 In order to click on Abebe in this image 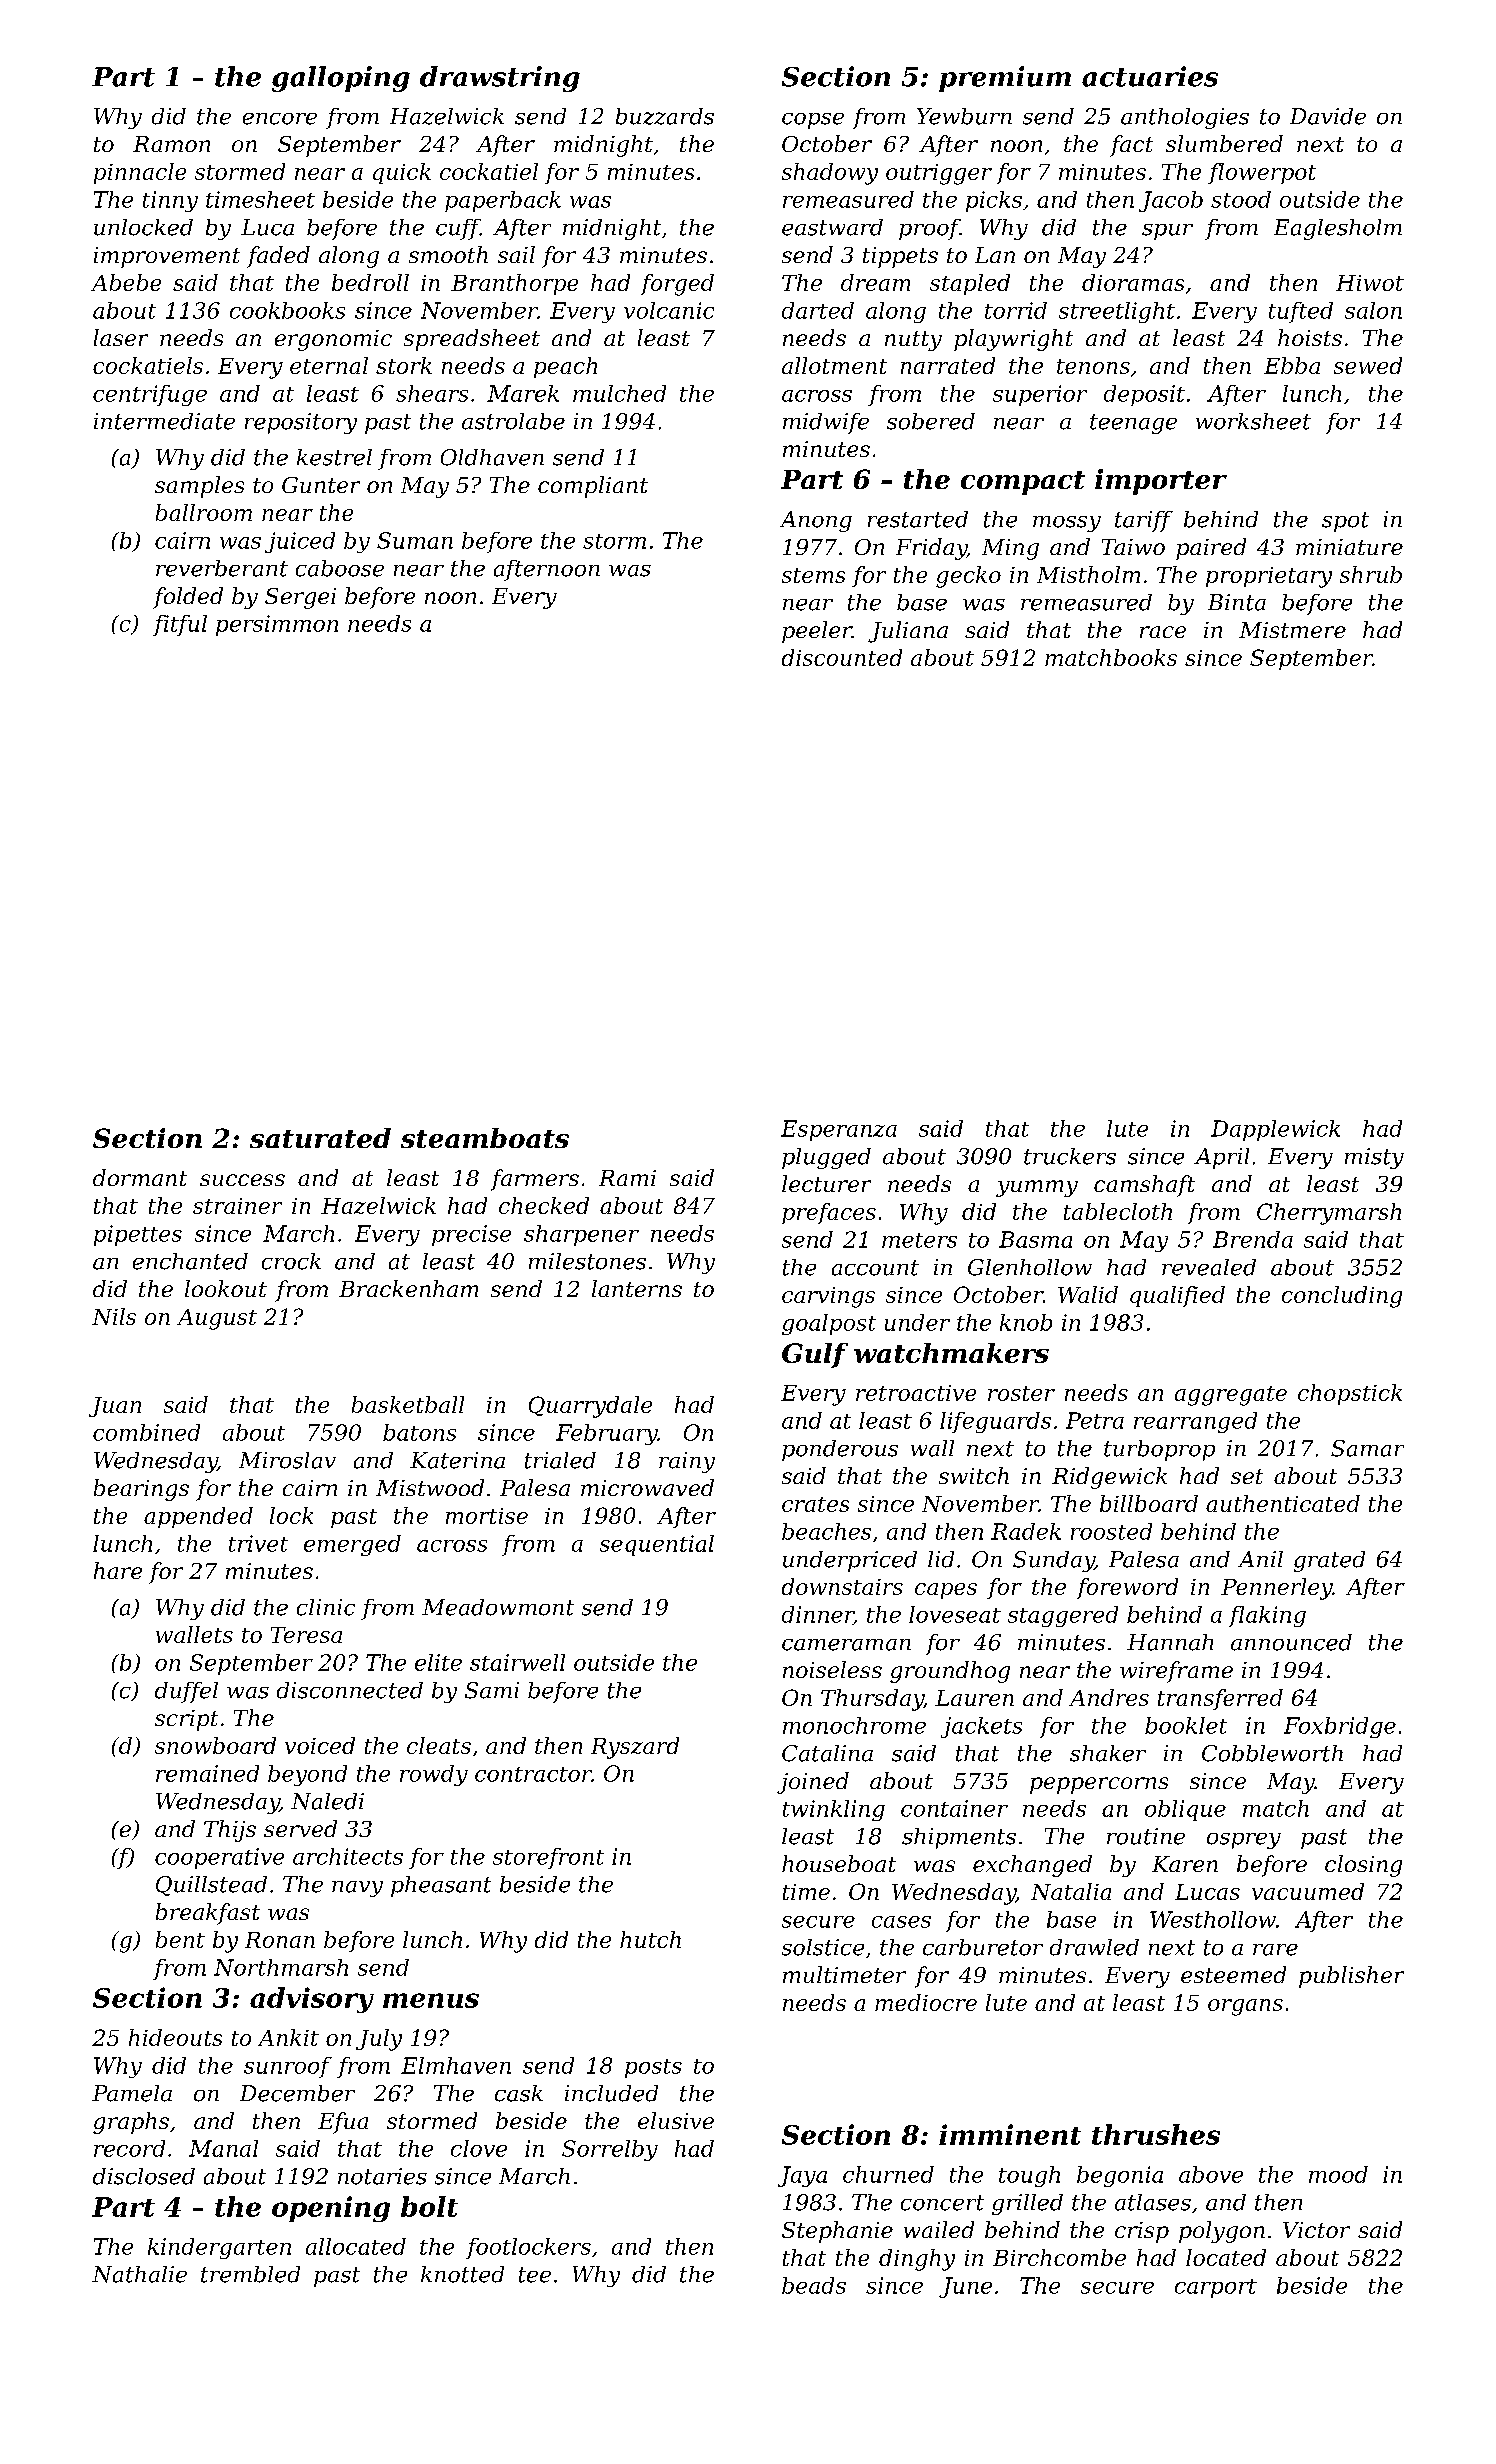, I will do `click(126, 282)`.
